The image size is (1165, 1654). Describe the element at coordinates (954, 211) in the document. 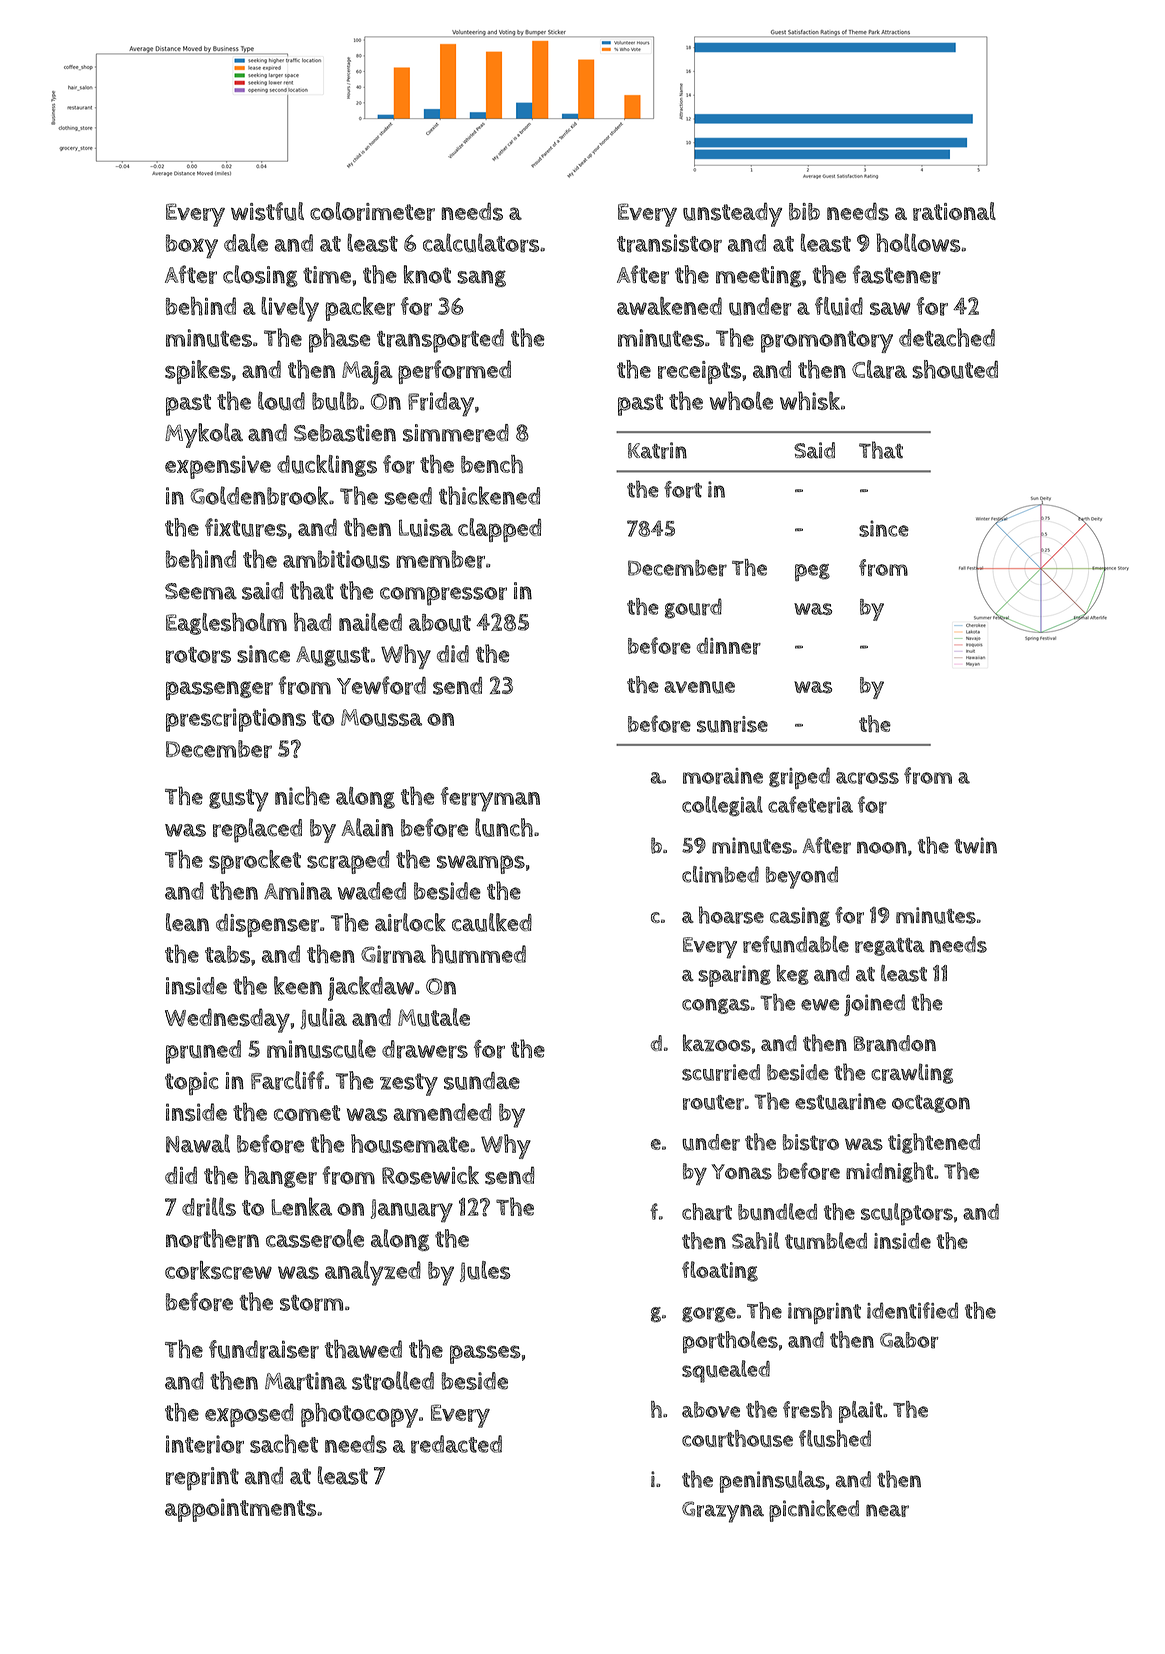

I see `rational` at that location.
